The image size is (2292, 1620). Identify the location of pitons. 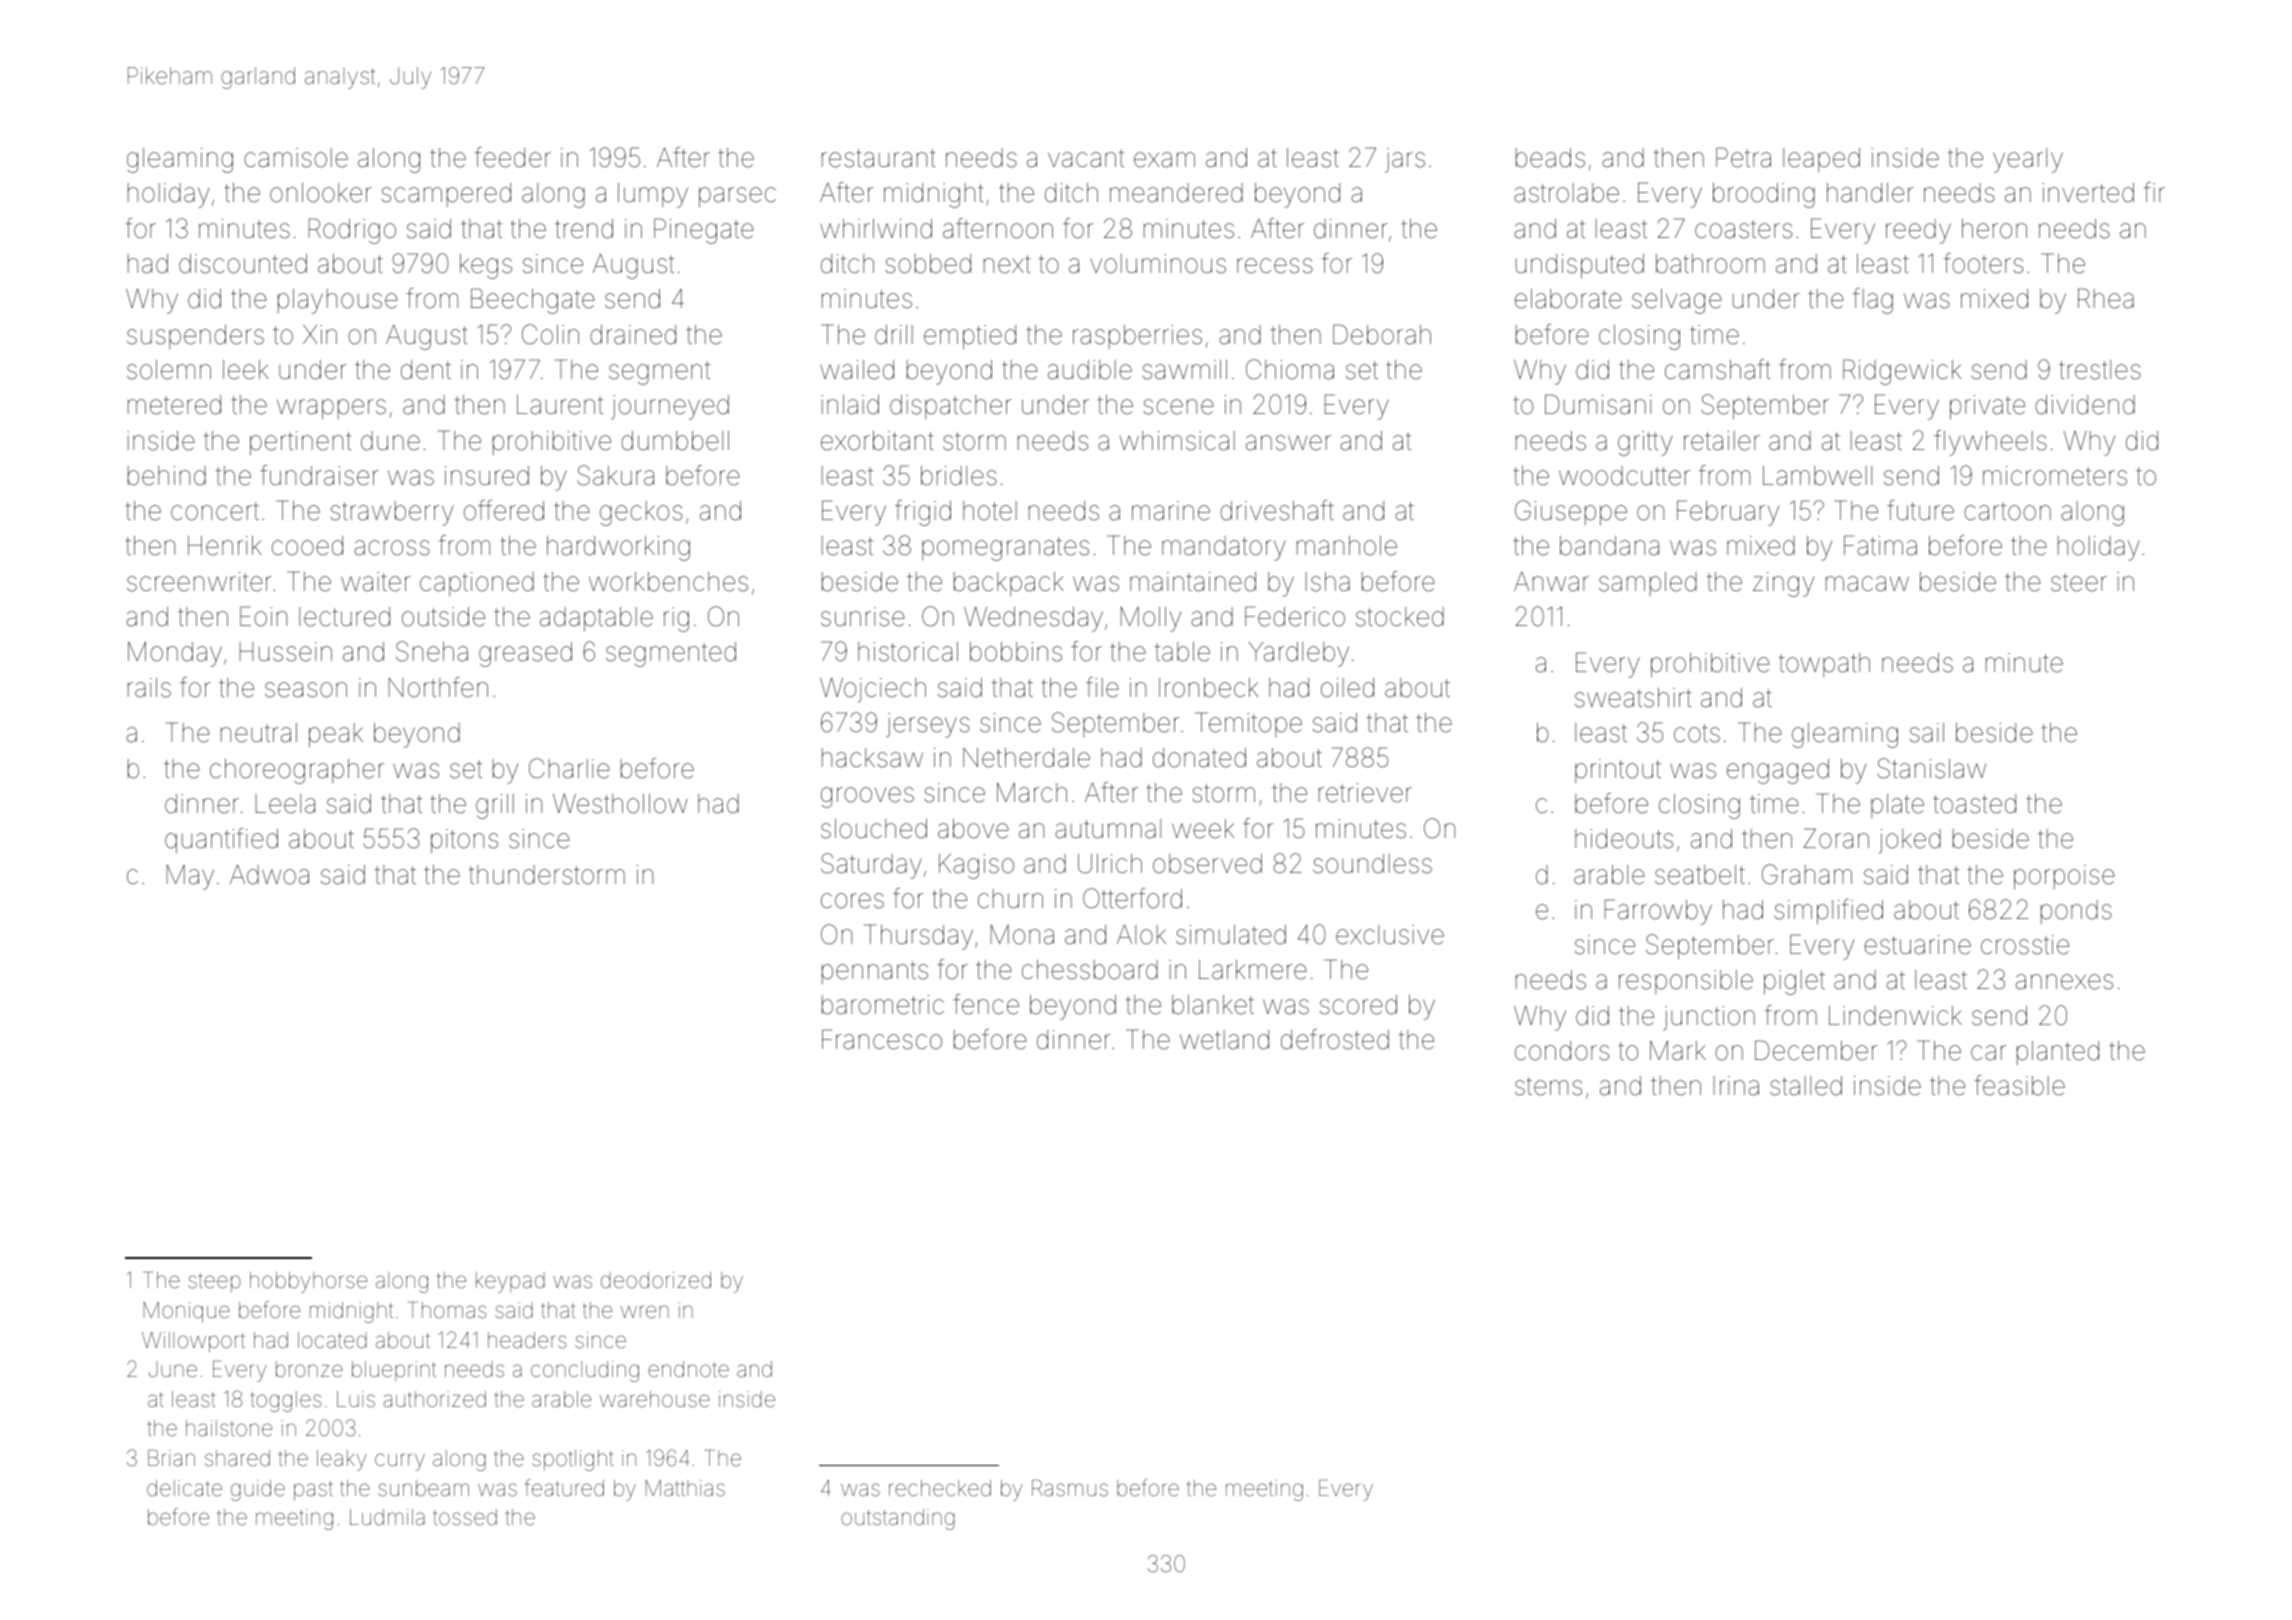
(464, 841).
